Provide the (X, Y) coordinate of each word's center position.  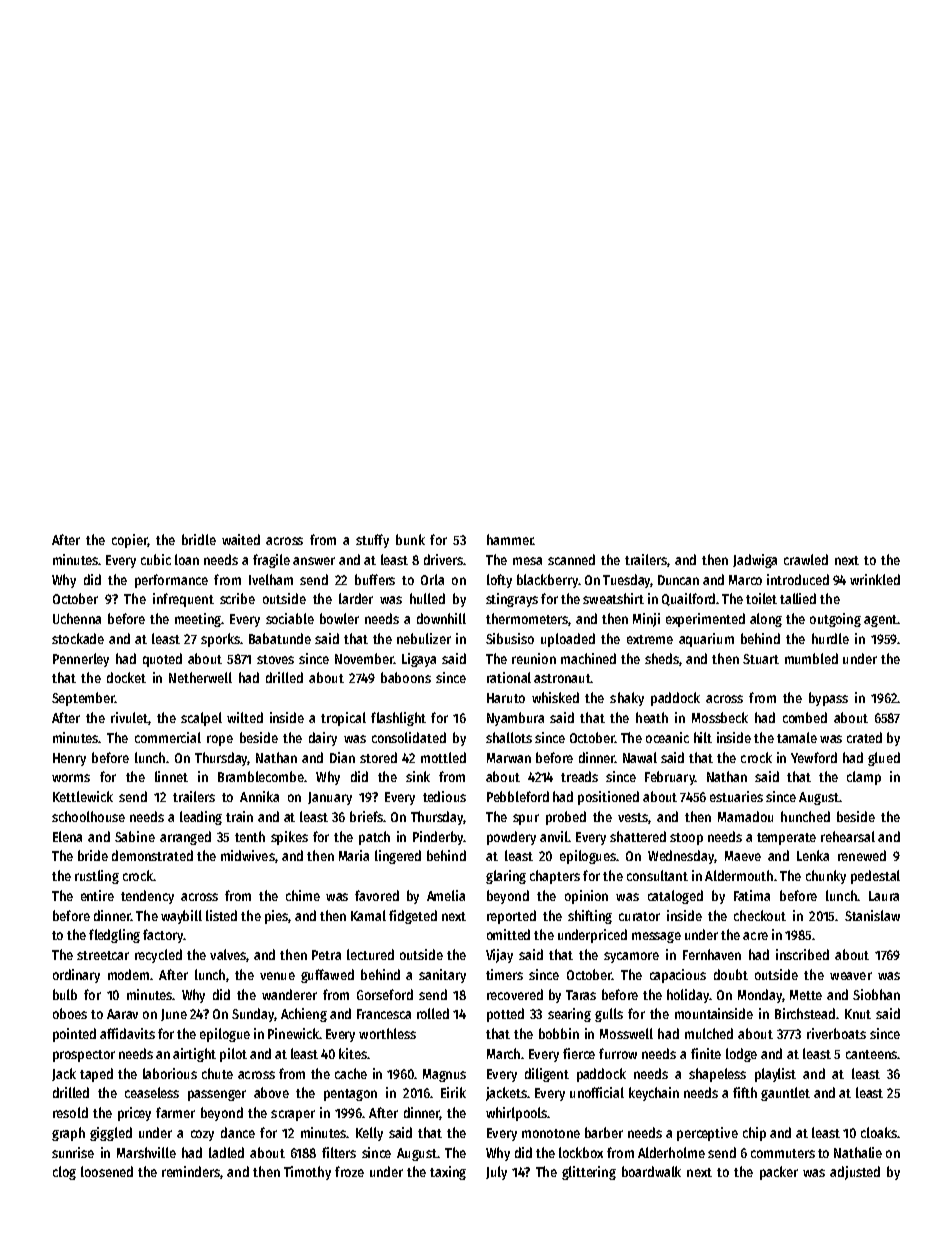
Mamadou (745, 816)
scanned (571, 559)
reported (511, 917)
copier (130, 541)
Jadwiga (755, 561)
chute (217, 1073)
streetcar (103, 955)
